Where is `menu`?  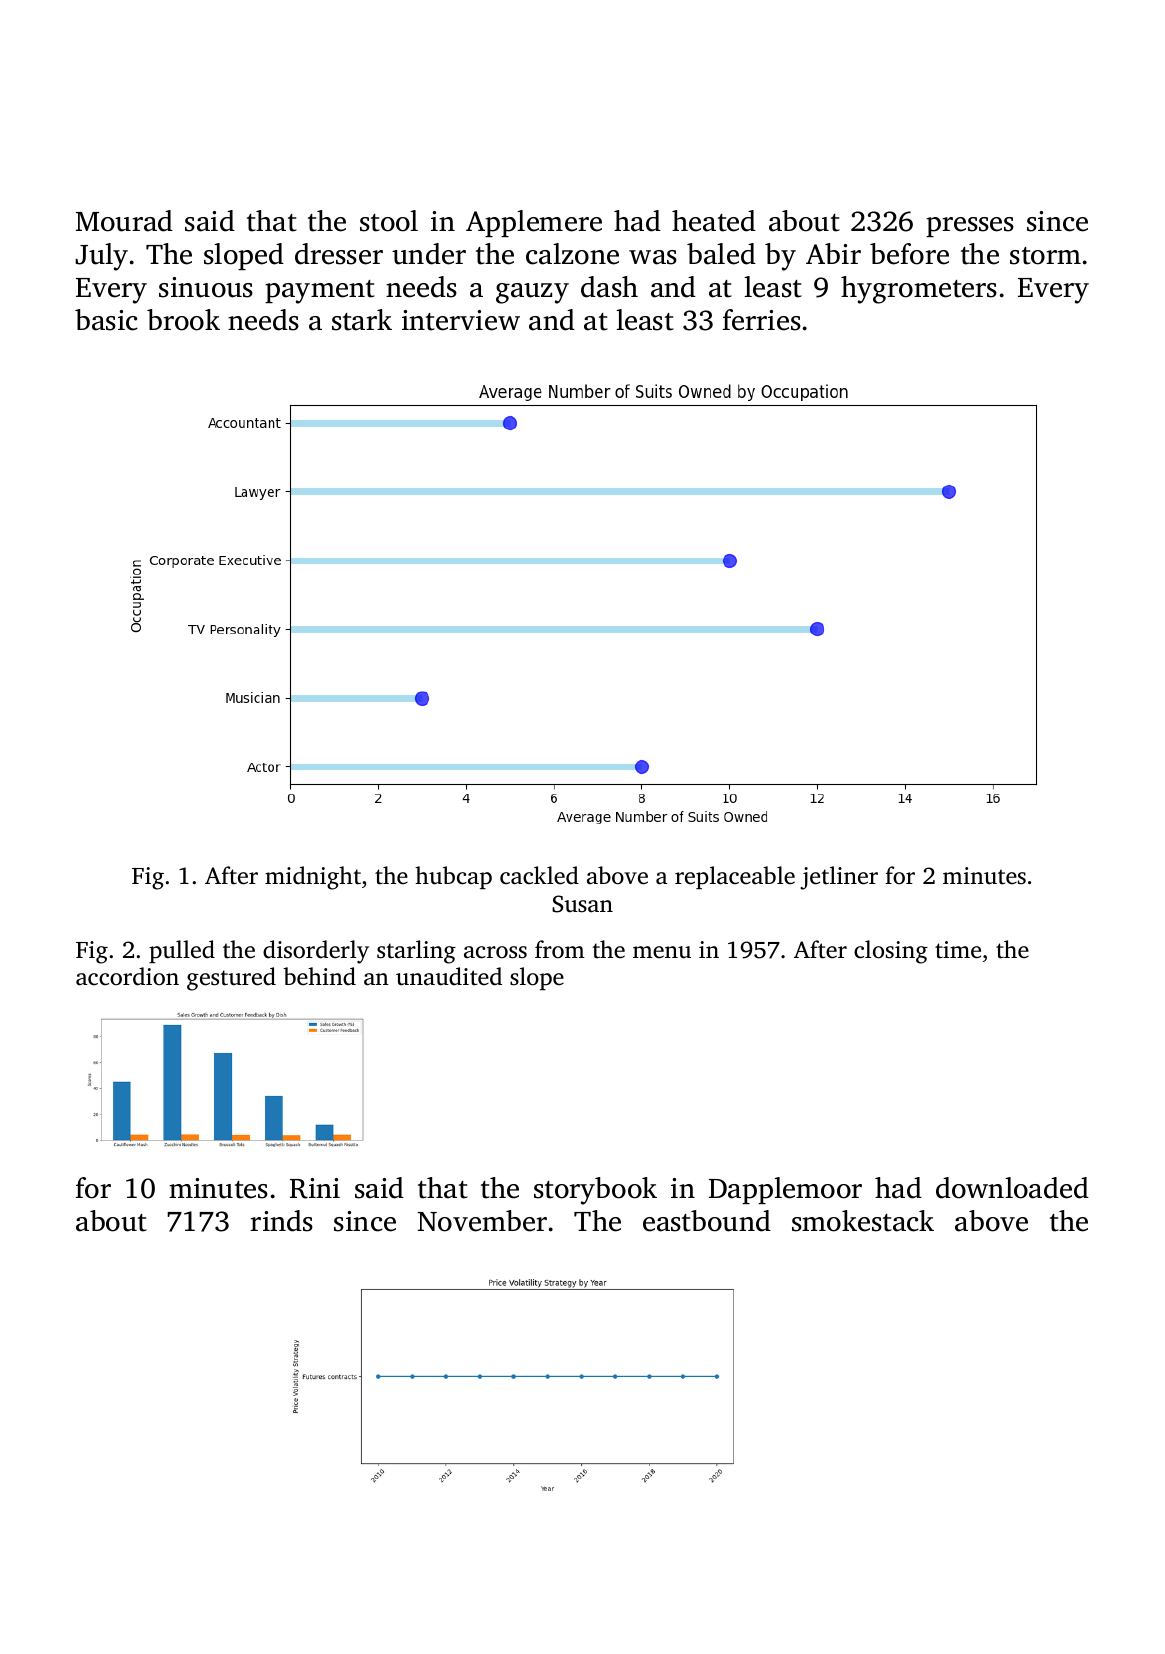 menu is located at coordinates (662, 952).
